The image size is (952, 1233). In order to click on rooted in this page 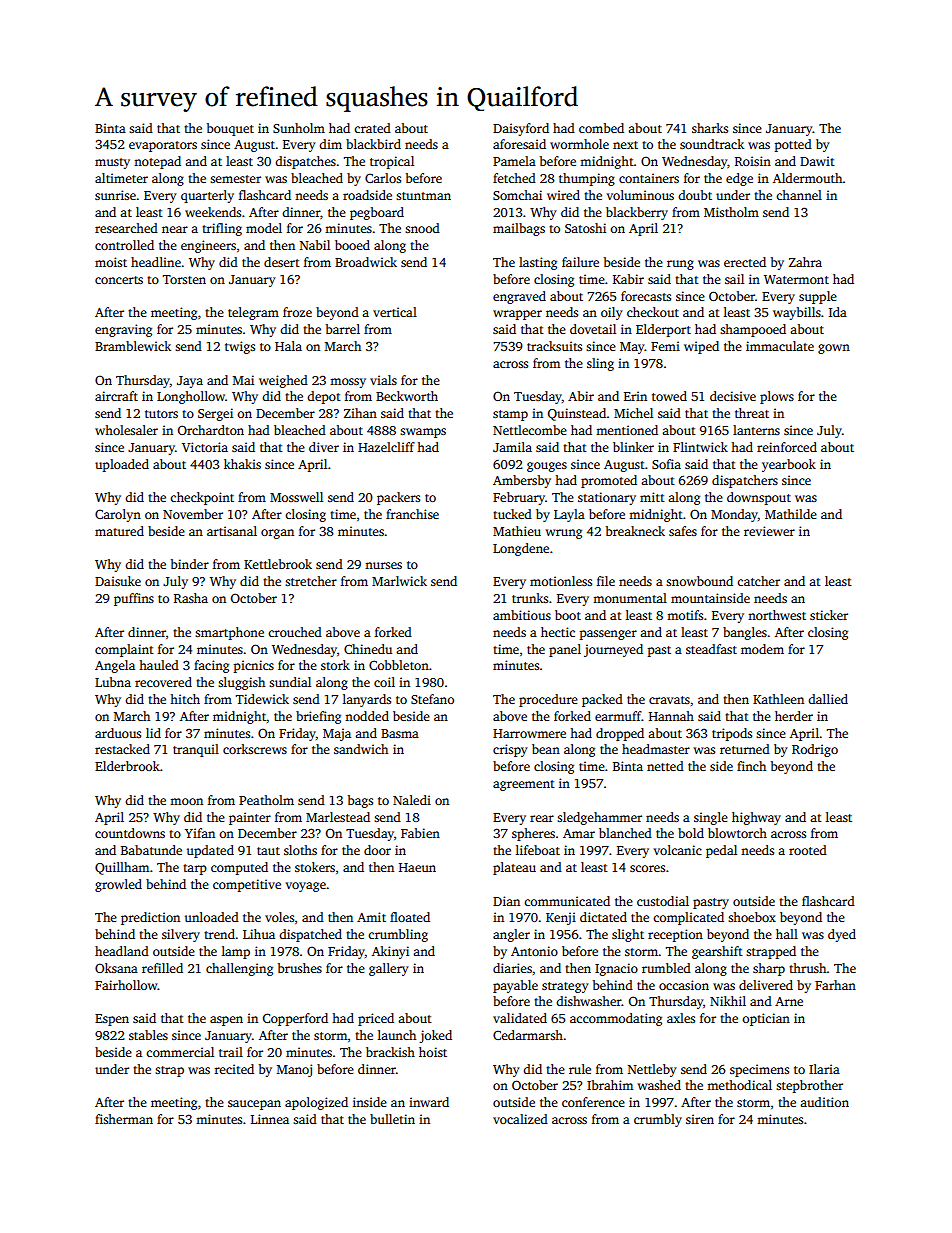, I will do `click(808, 850)`.
